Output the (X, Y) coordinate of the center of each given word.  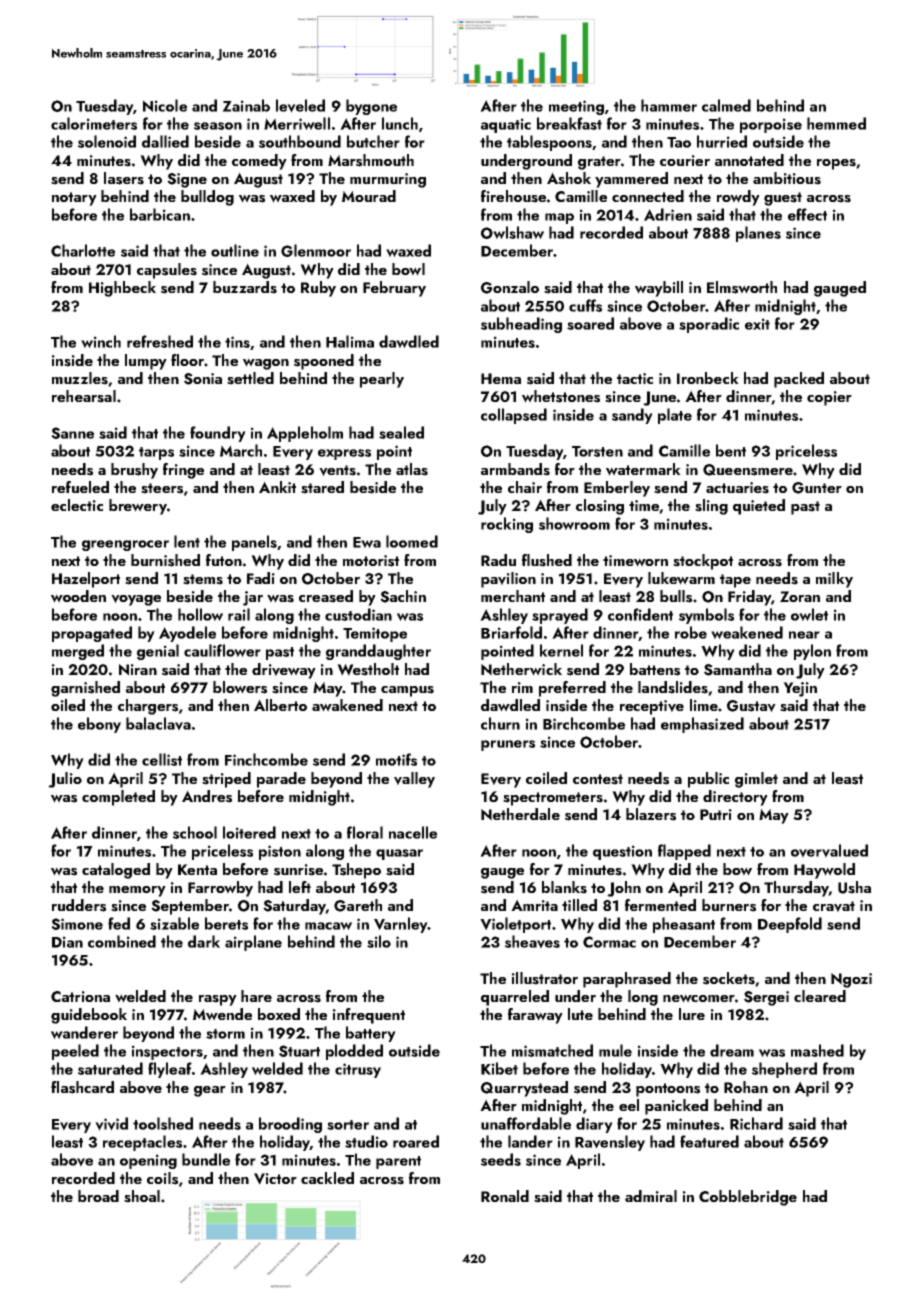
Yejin (800, 689)
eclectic (77, 505)
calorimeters (94, 123)
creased (326, 596)
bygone (371, 107)
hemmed (836, 123)
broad (98, 1196)
